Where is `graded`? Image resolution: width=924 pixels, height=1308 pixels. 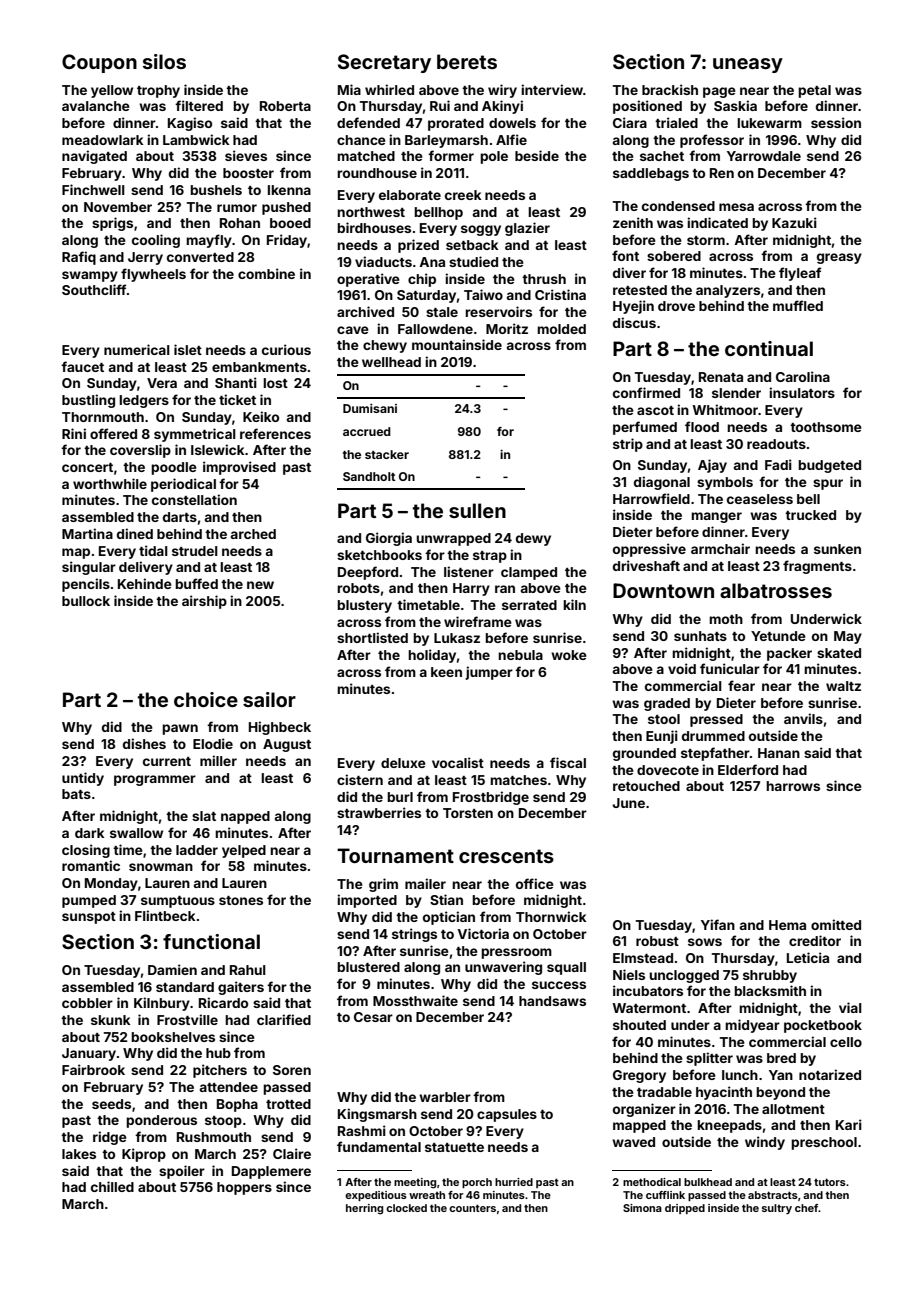 graded is located at coordinates (667, 704).
